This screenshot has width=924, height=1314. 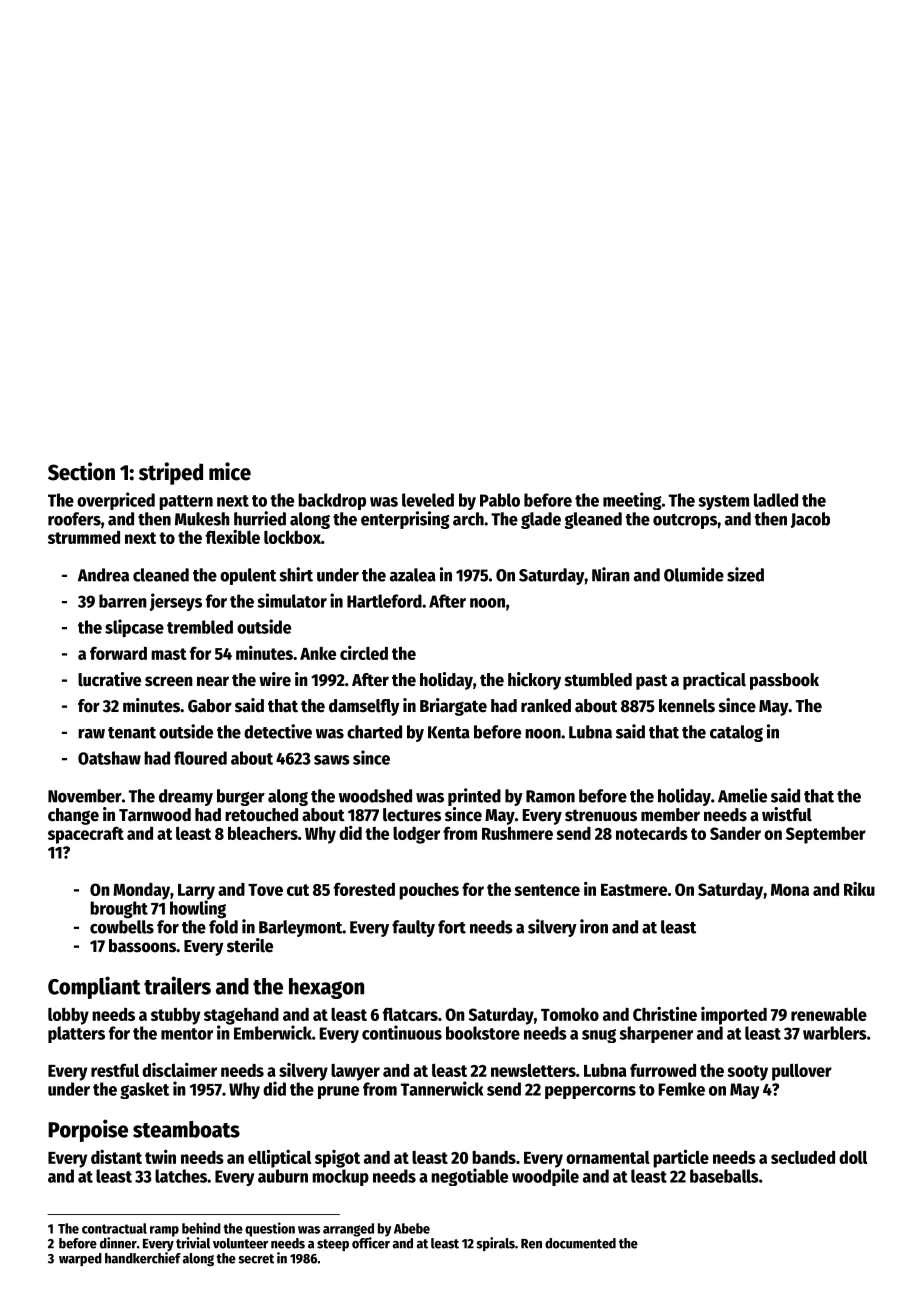 I want to click on meeting, so click(x=632, y=501).
